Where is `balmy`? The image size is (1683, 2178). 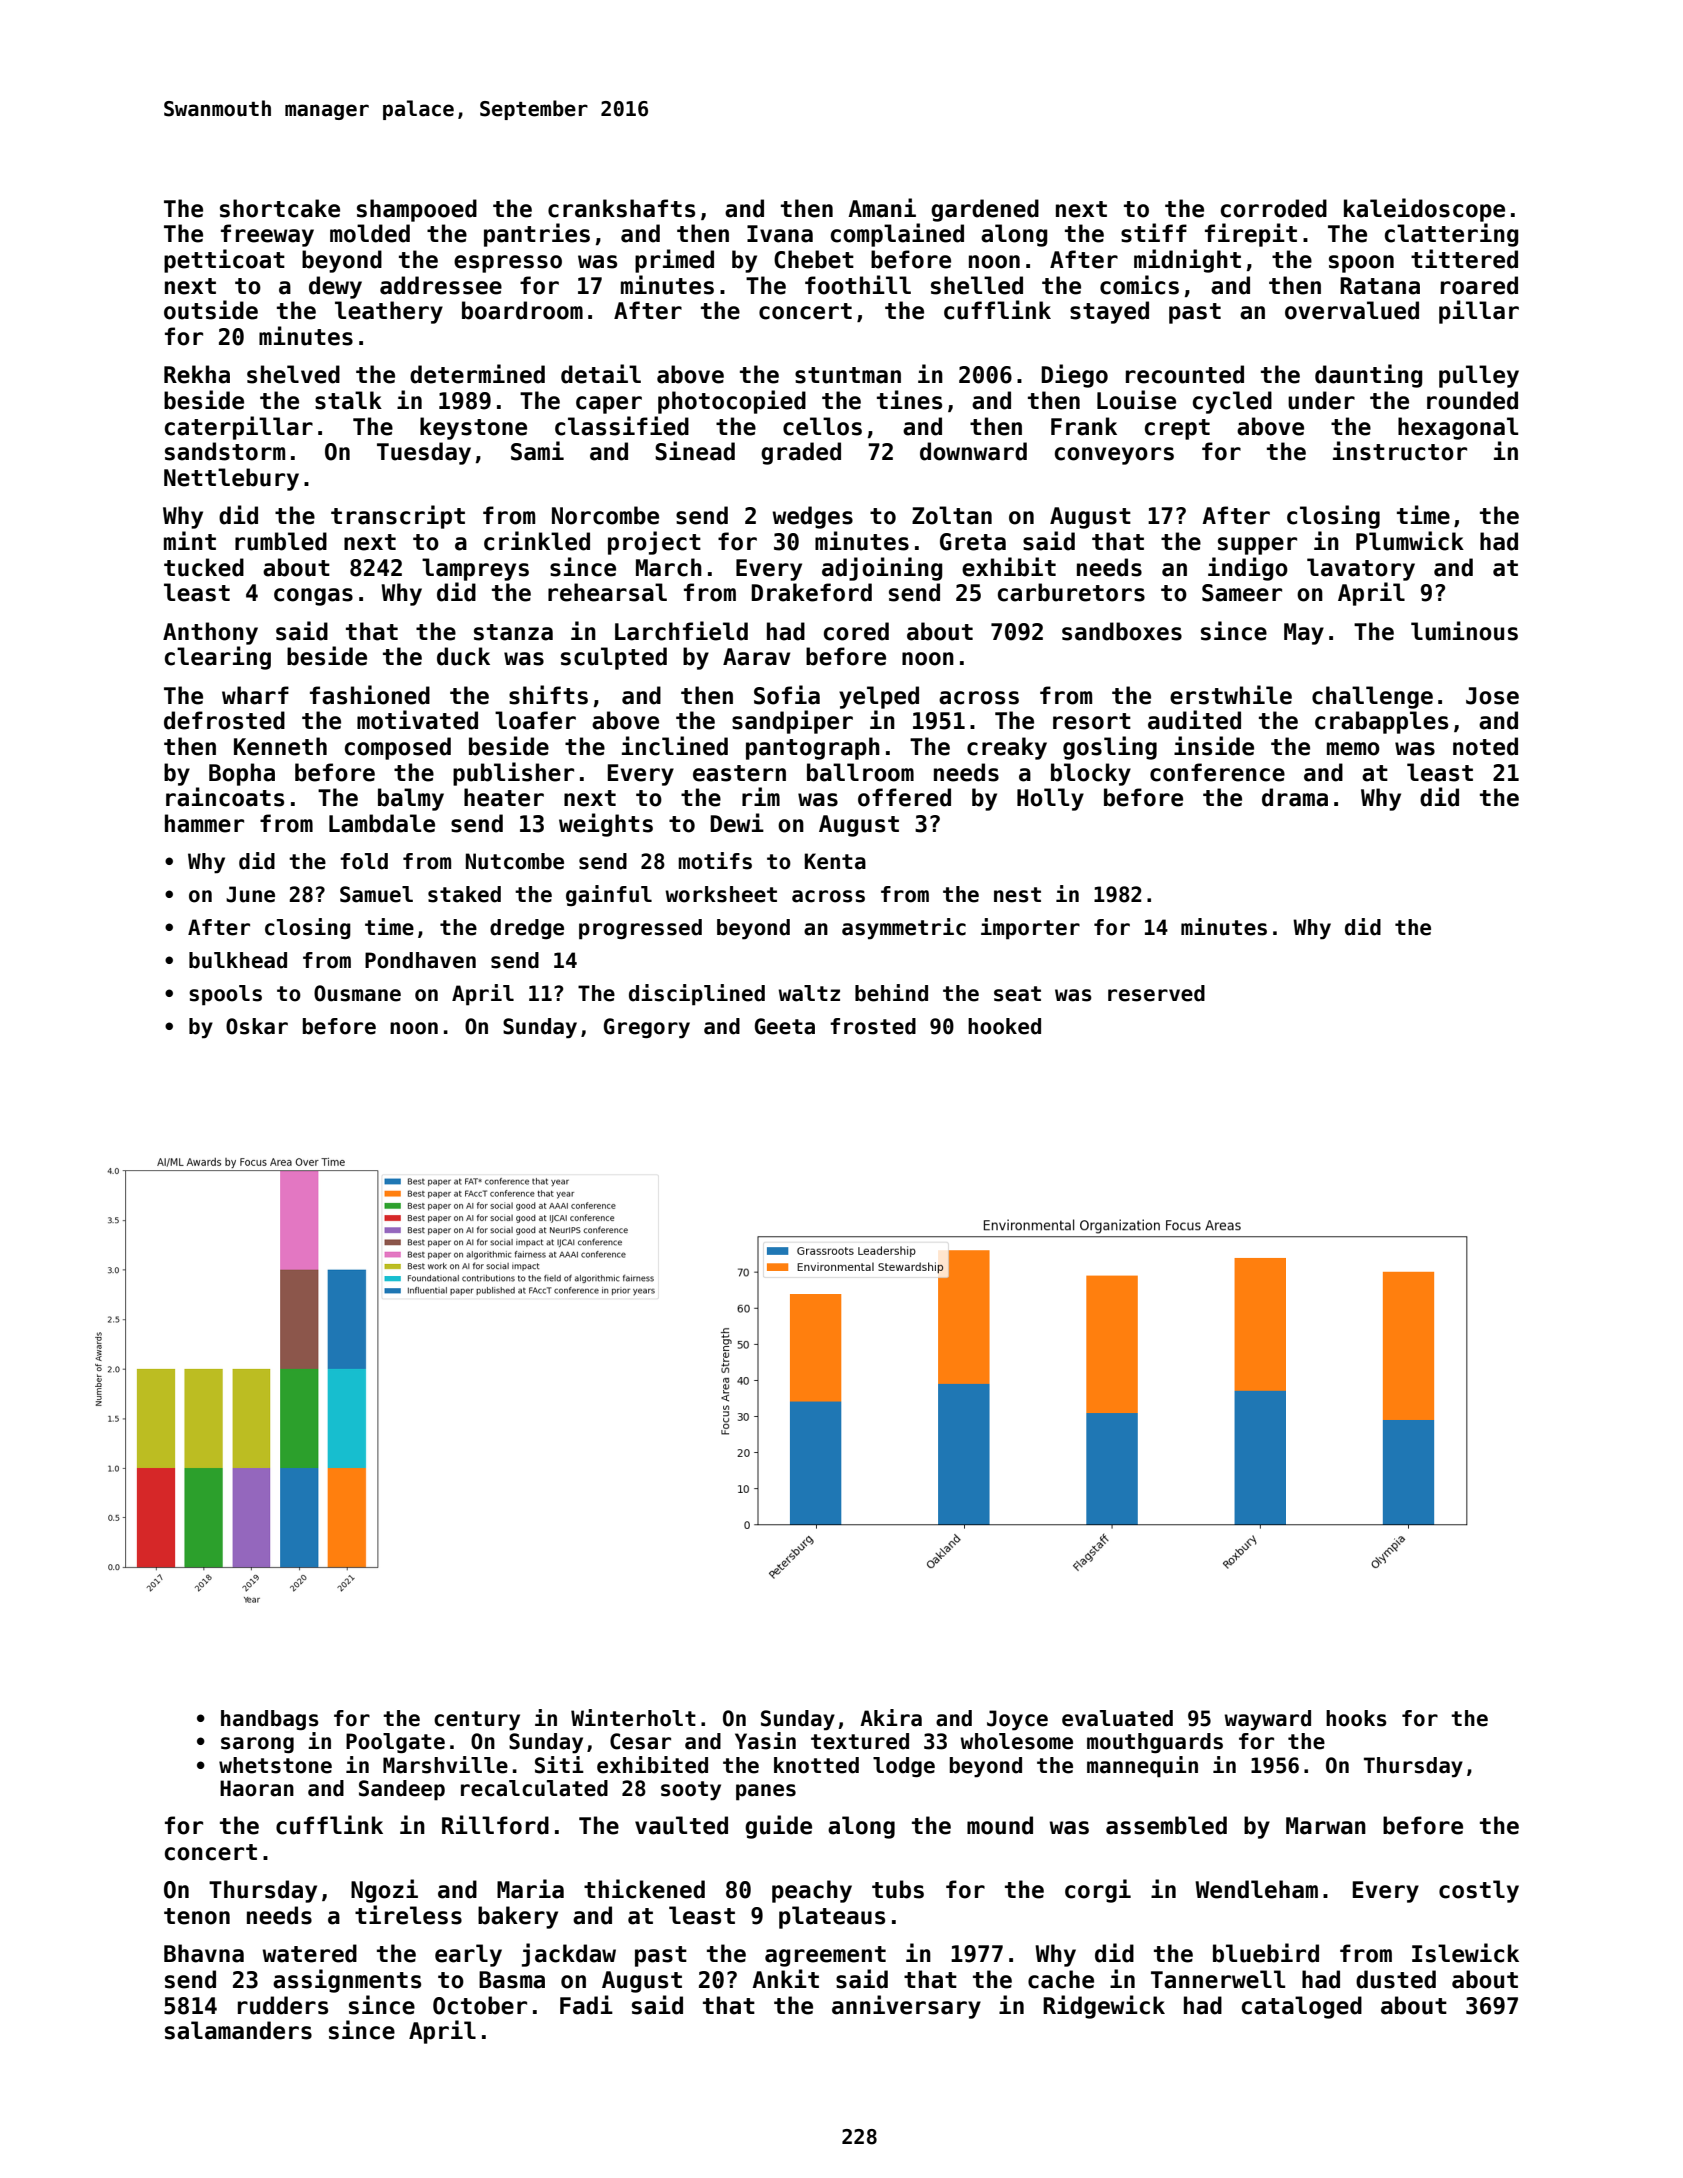
balmy is located at coordinates (411, 799).
